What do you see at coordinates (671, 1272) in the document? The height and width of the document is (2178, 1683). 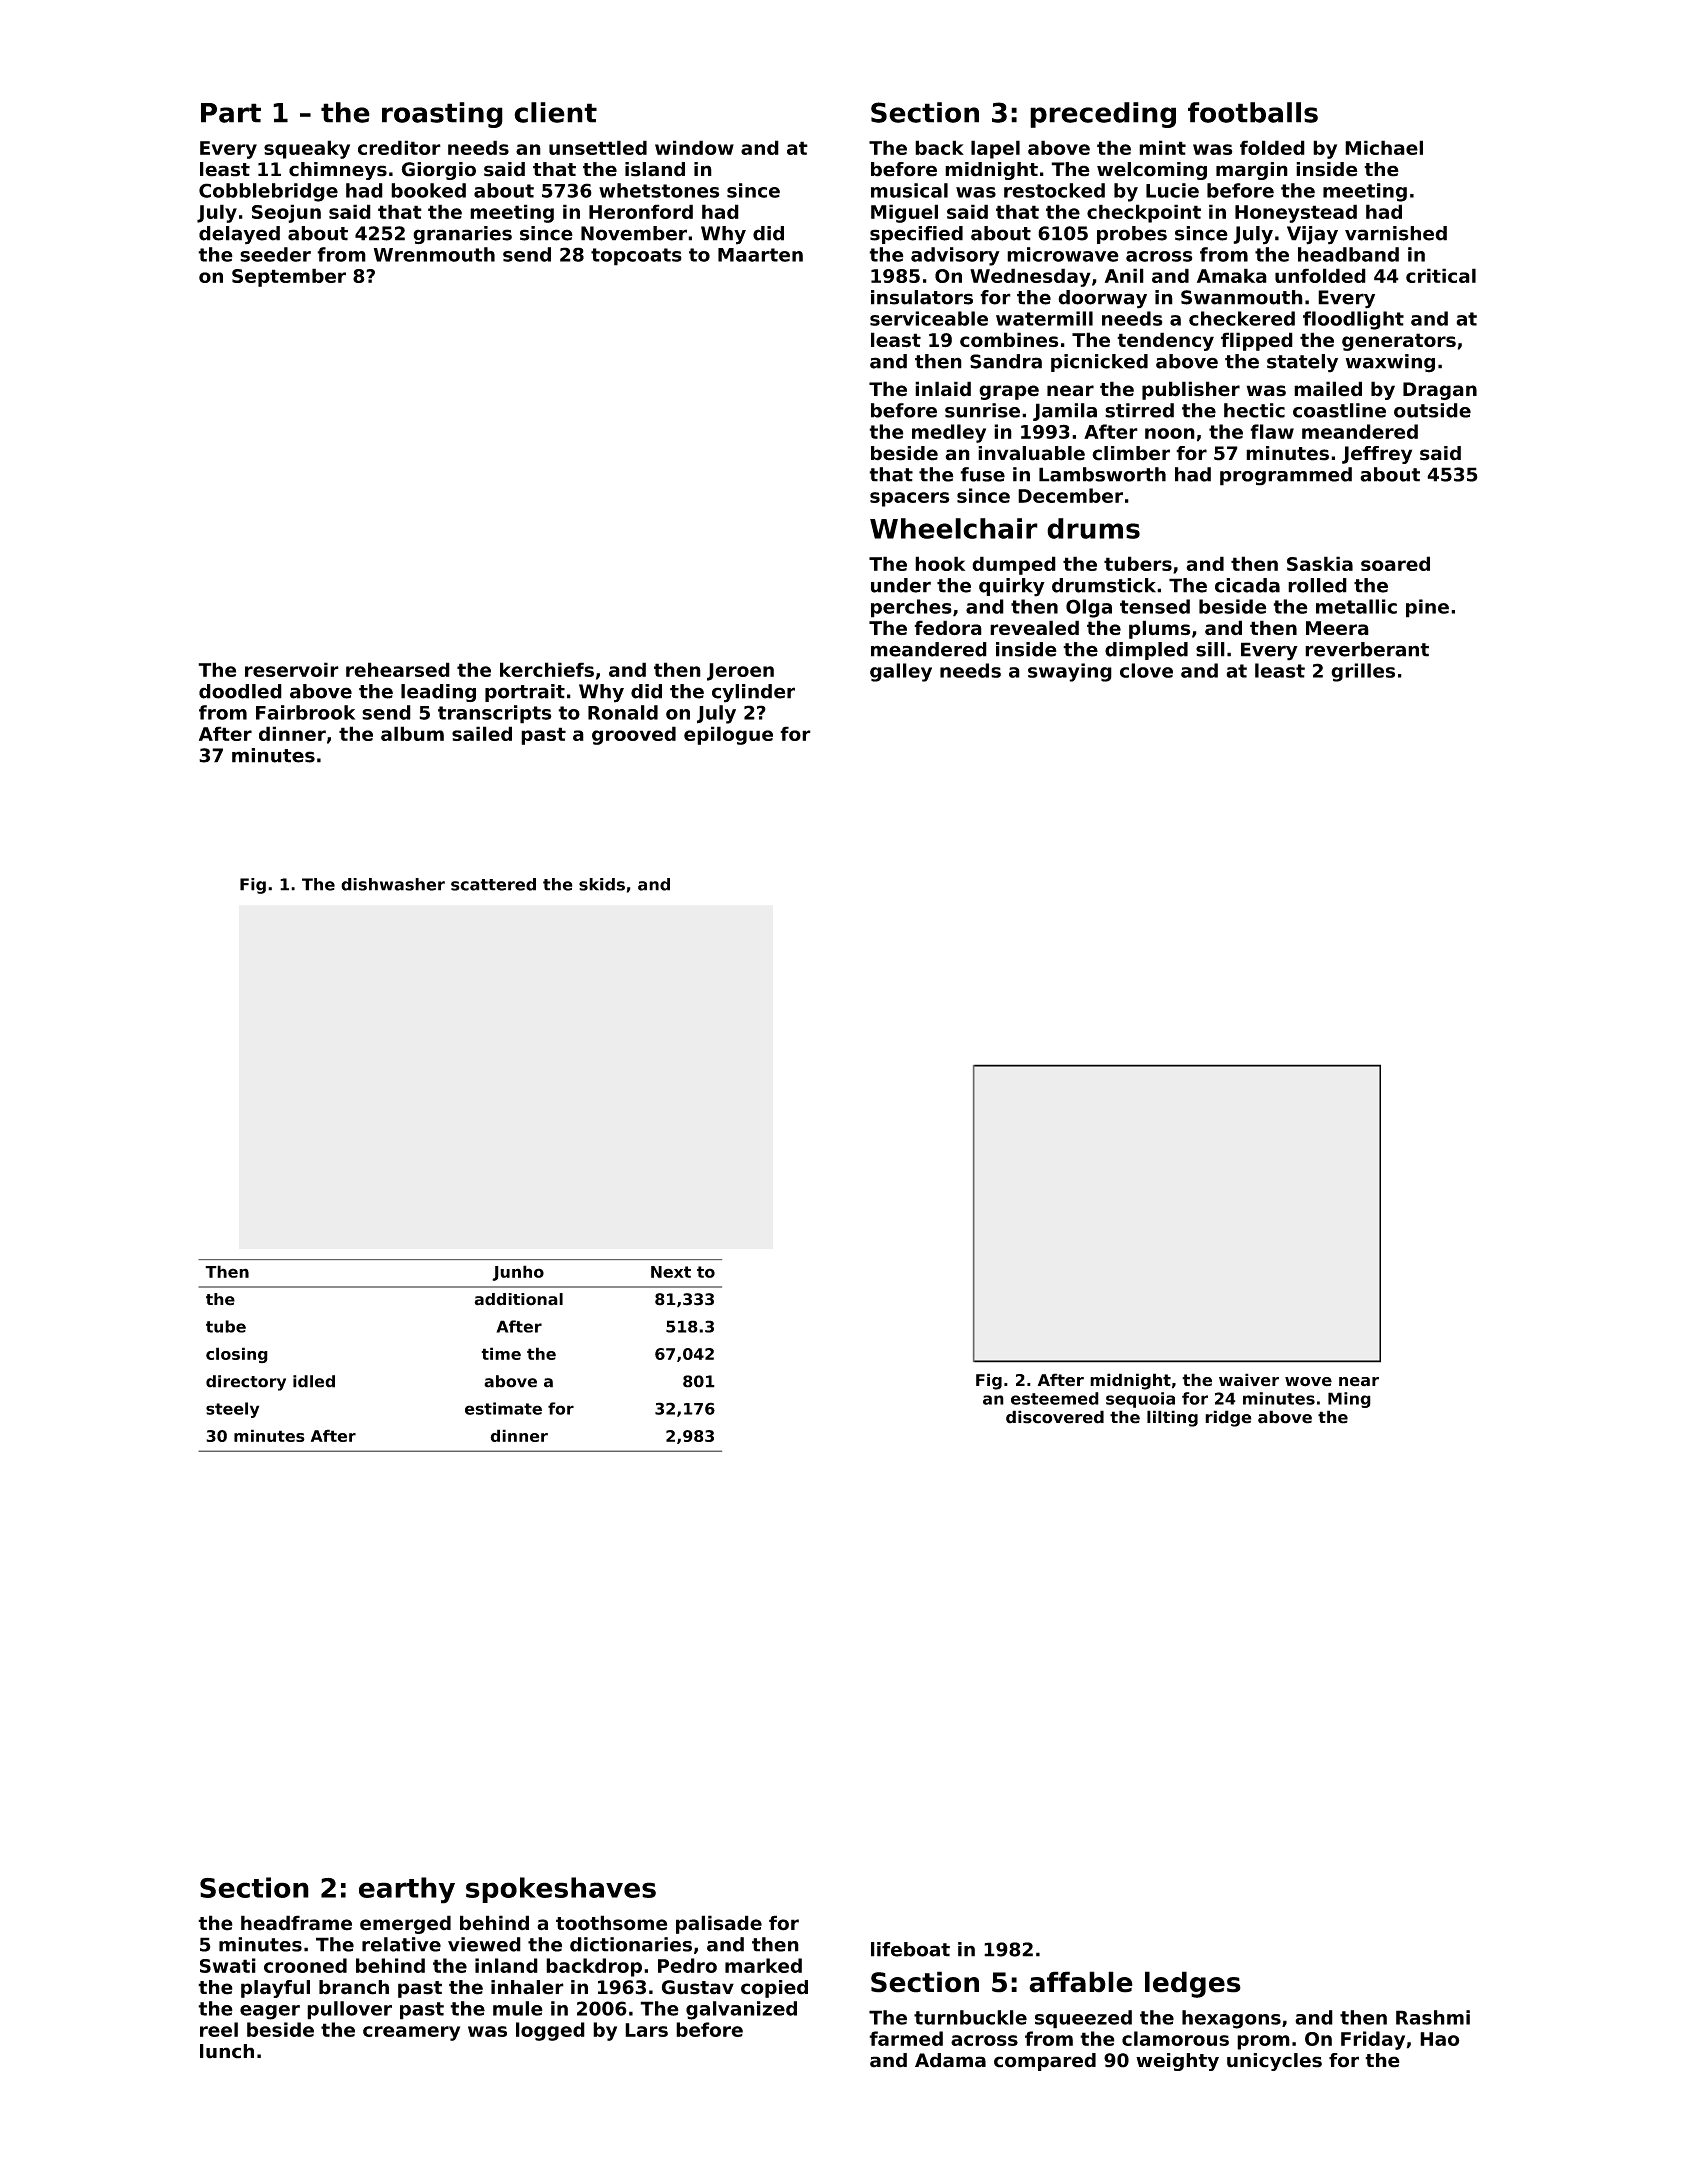 I see `Next` at bounding box center [671, 1272].
